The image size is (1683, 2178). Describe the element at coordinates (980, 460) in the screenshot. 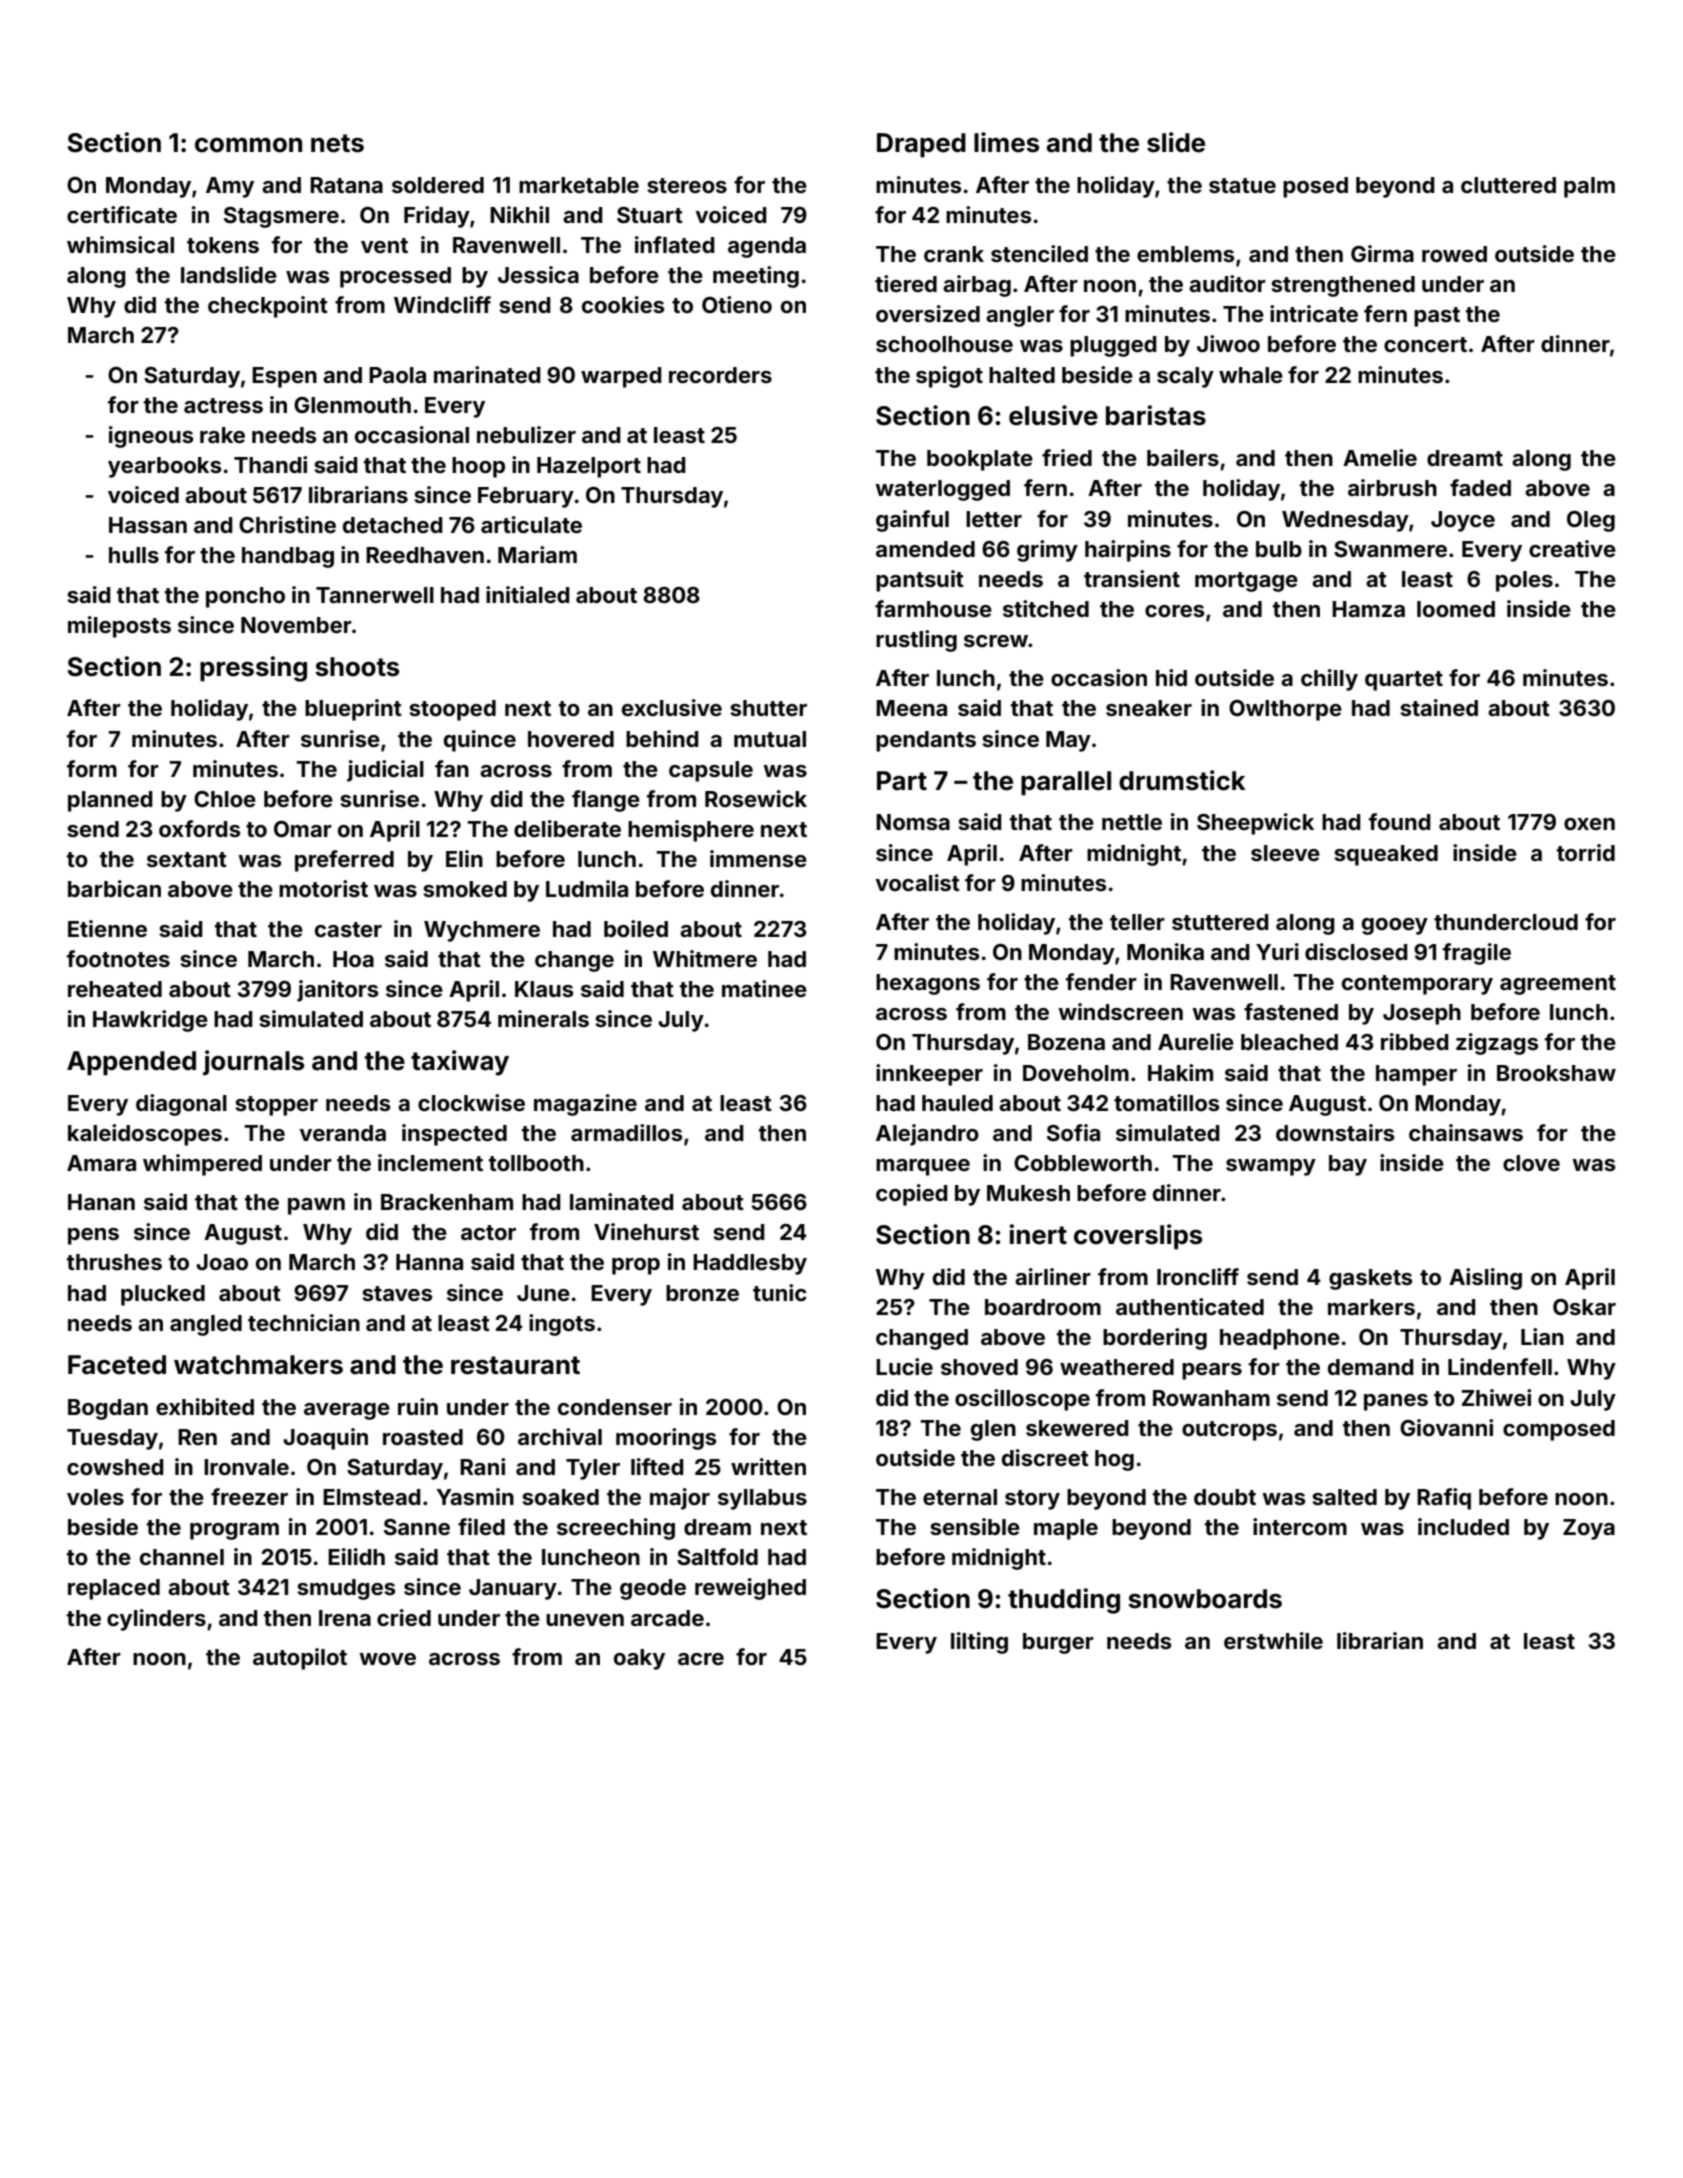

I see `bookplate` at that location.
